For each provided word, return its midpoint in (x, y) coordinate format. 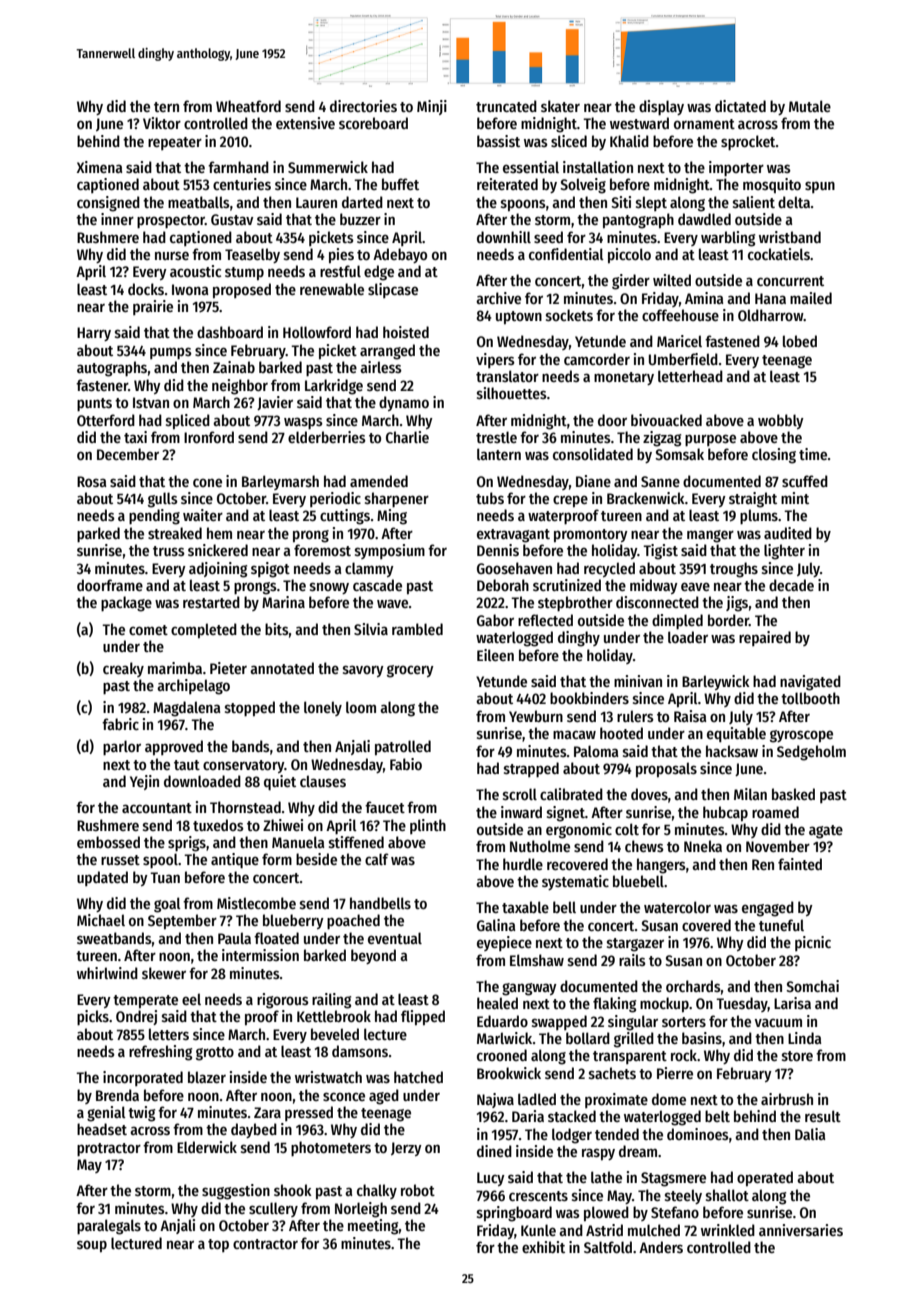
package (126, 604)
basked (793, 794)
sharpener (397, 499)
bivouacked (666, 420)
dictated (740, 106)
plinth (428, 826)
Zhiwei (283, 825)
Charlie (407, 437)
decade (791, 585)
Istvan (151, 402)
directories (363, 106)
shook (293, 1190)
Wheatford (248, 106)
